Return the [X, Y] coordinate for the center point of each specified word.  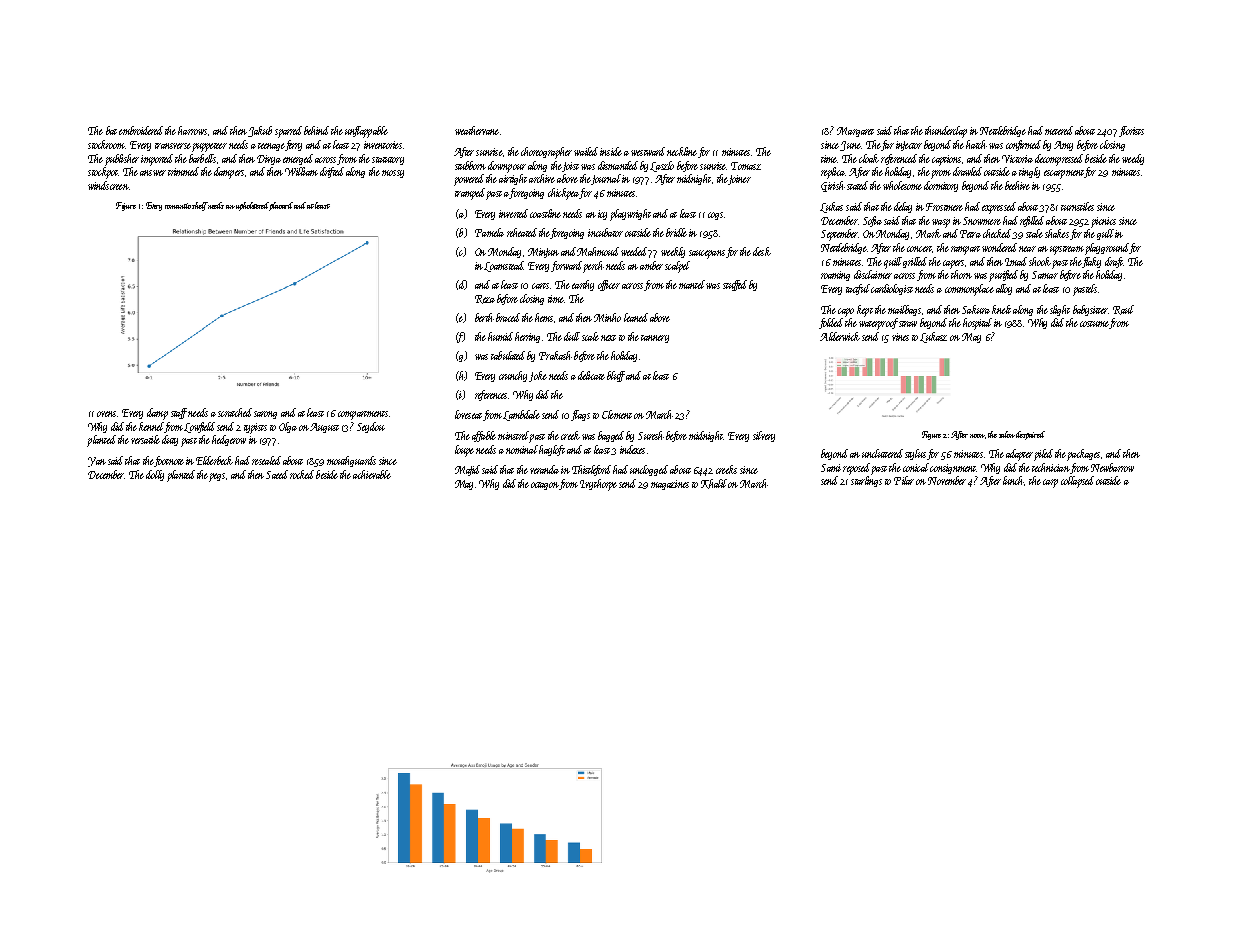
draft [1114, 262]
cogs [715, 216]
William [301, 171]
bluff [616, 376]
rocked [302, 474]
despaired [1031, 435]
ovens [107, 414]
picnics [1103, 222]
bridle [676, 232]
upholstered [253, 206]
